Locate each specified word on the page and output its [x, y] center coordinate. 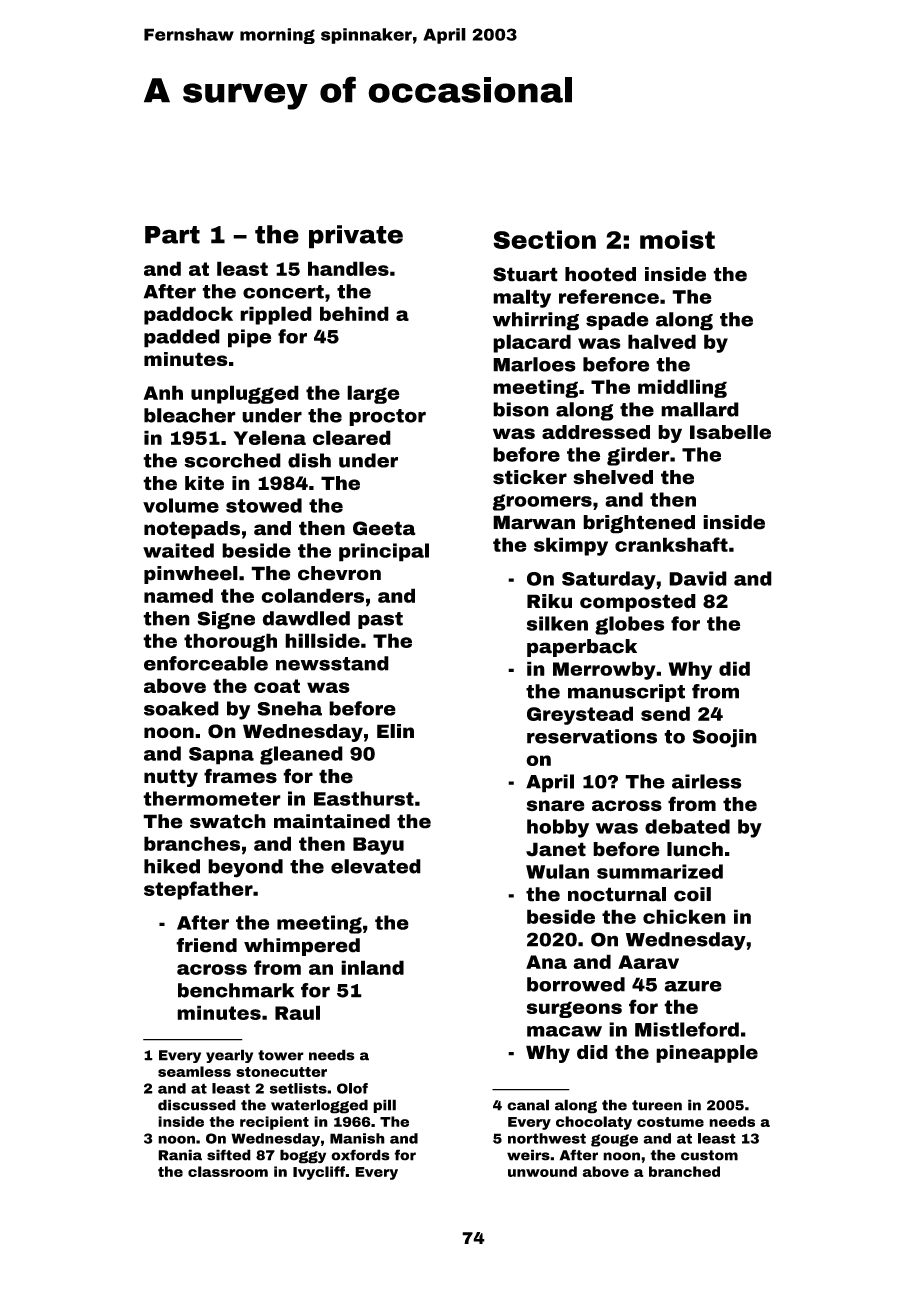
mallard [700, 409]
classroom [228, 1171]
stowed [264, 505]
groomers [542, 502]
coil [692, 894]
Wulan [557, 871]
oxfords [360, 1155]
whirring [536, 321]
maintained [332, 821]
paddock [188, 315]
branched [684, 1171]
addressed [596, 432]
